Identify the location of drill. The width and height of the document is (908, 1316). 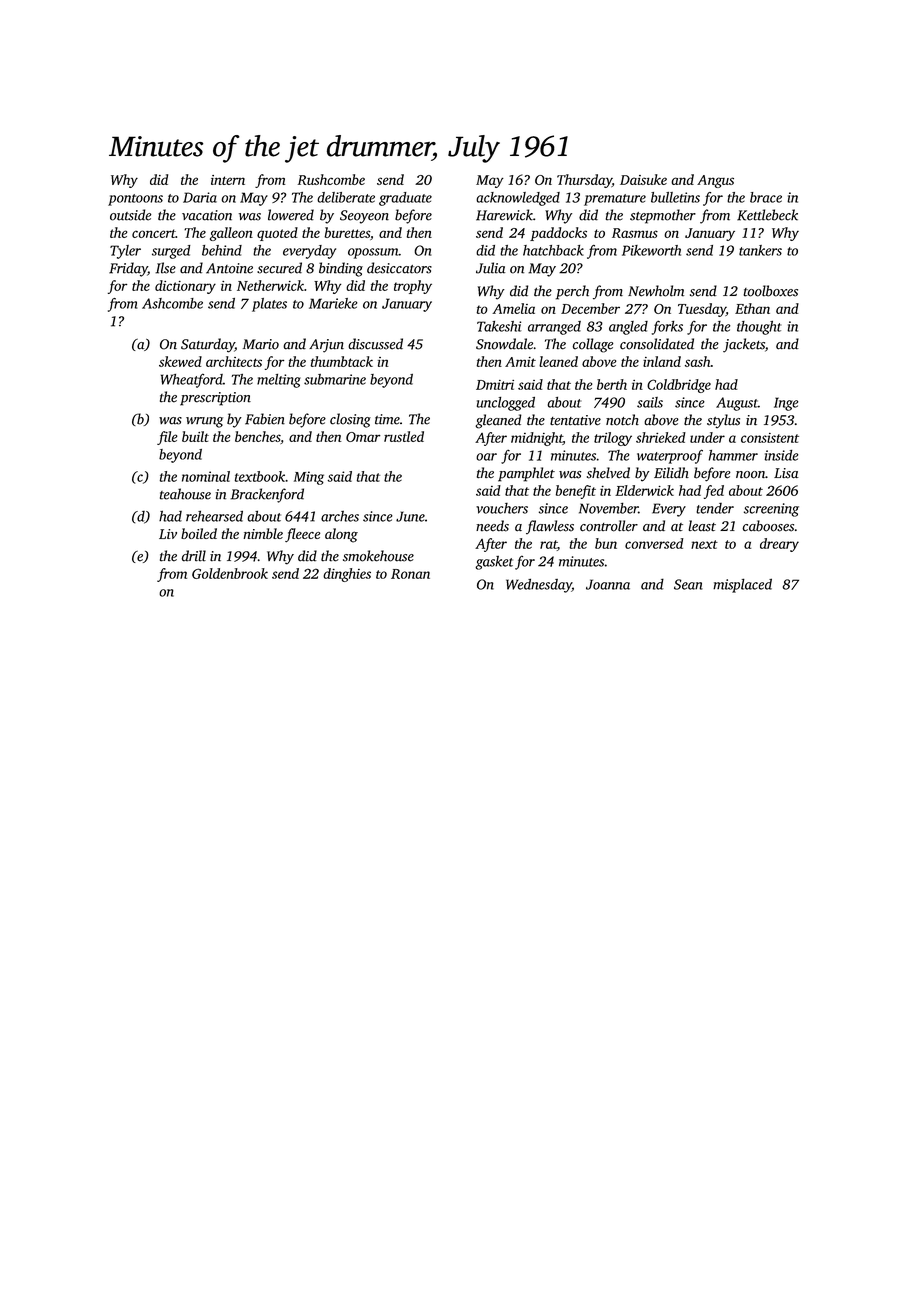
(194, 556).
